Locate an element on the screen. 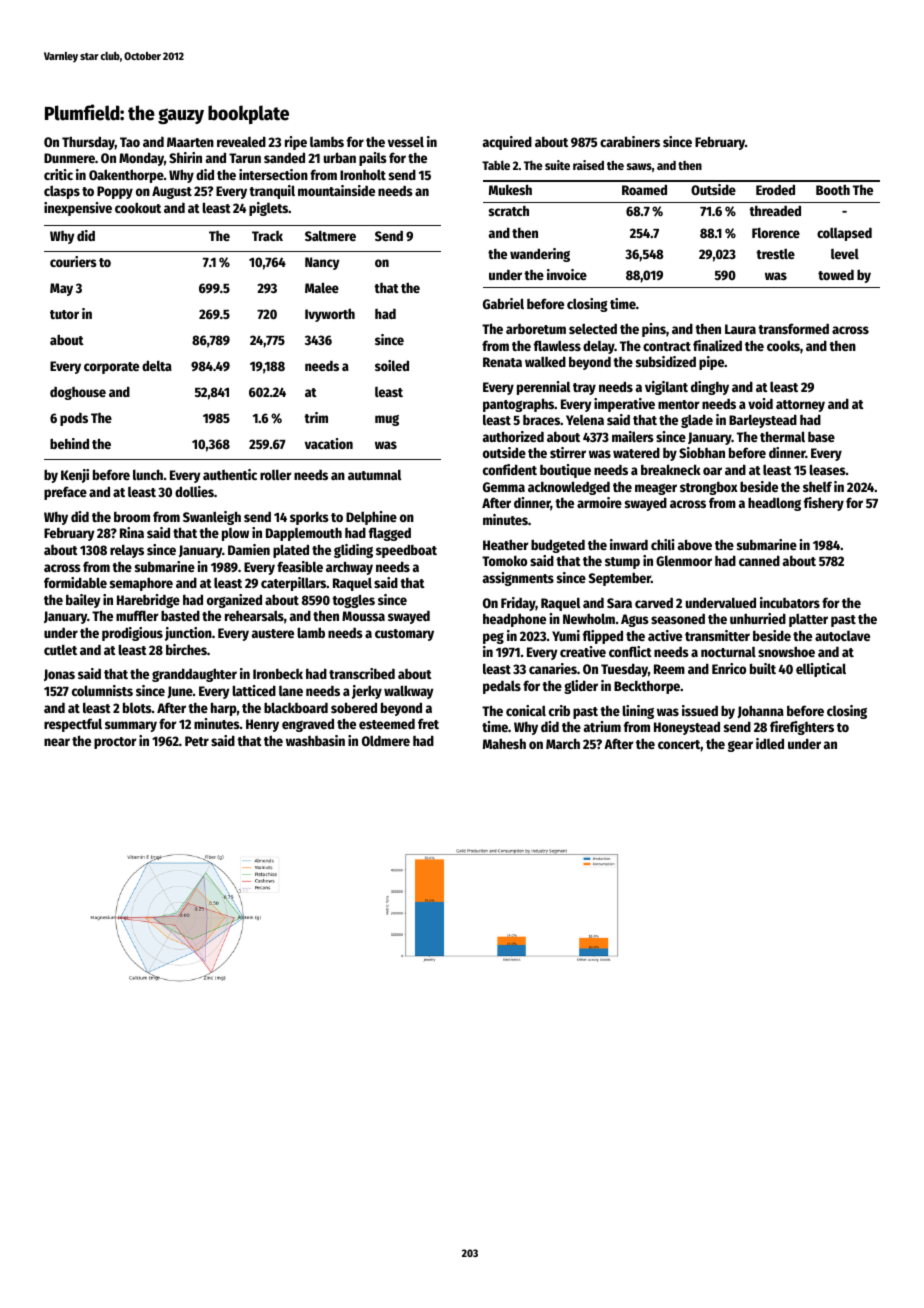  dollies is located at coordinates (194, 491).
